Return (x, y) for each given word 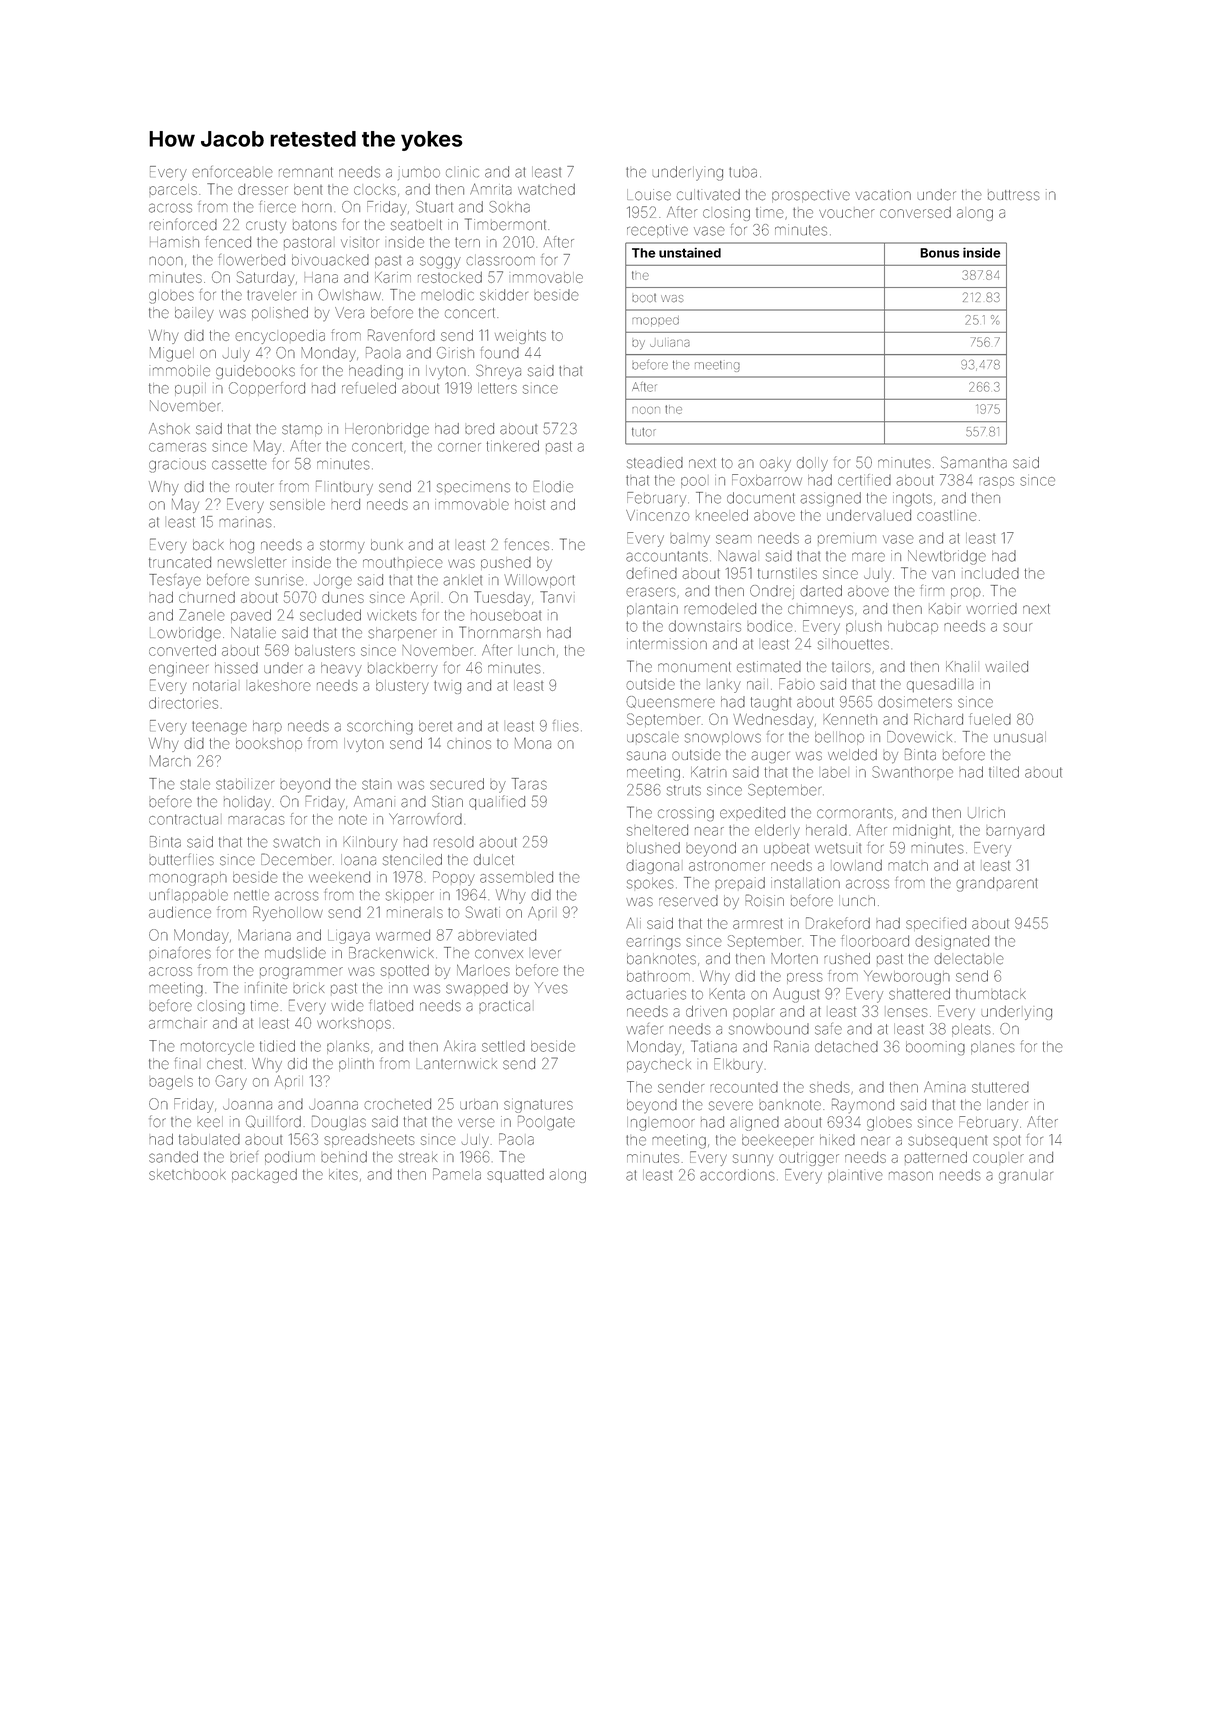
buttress (1013, 195)
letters (497, 388)
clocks (375, 189)
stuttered (1000, 1087)
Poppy (454, 878)
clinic (462, 171)
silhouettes (853, 644)
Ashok (169, 429)
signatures (538, 1106)
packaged (264, 1176)
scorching (380, 727)
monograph (188, 879)
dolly (812, 464)
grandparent (997, 884)
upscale (653, 738)
